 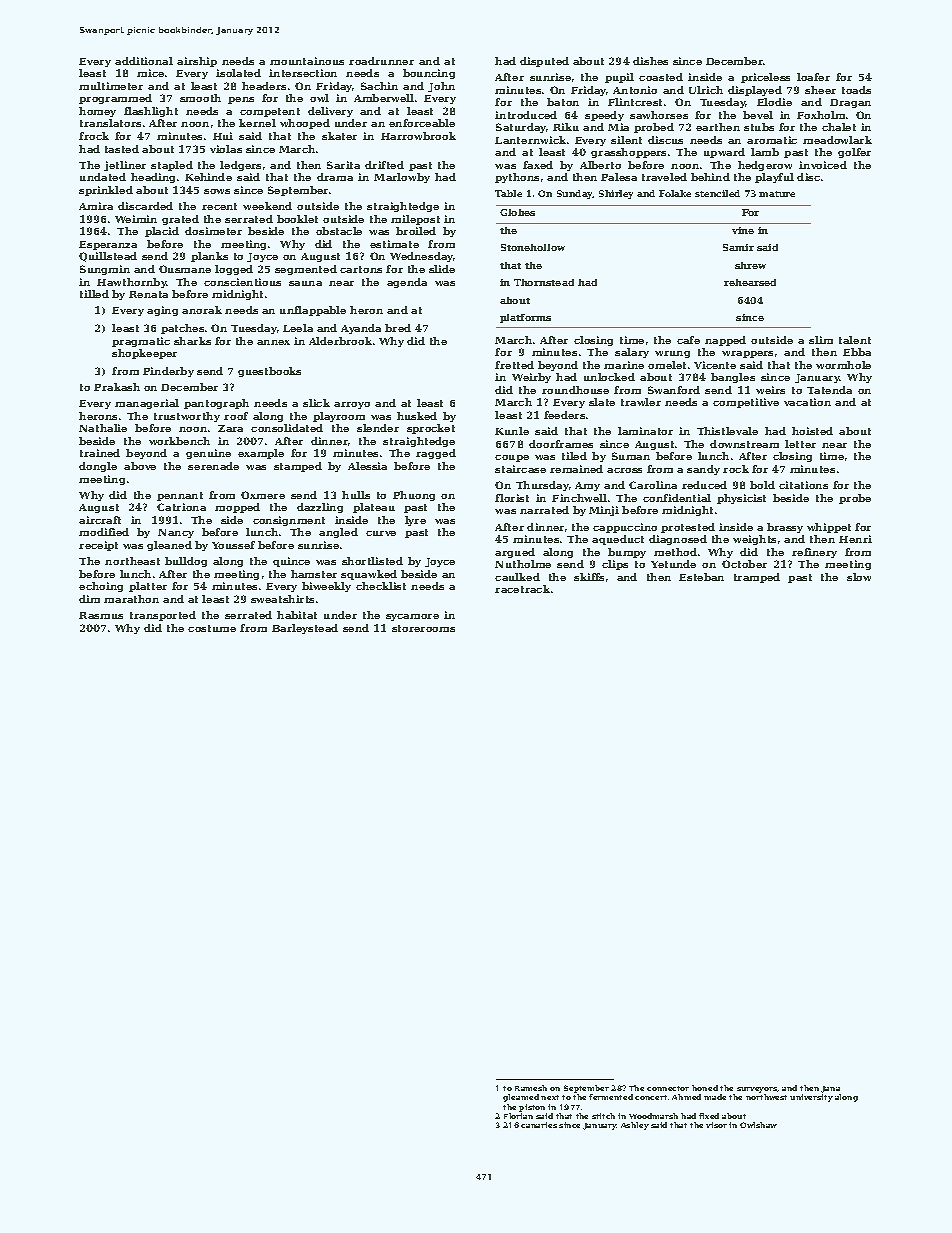 I want to click on loafer, so click(x=813, y=77).
